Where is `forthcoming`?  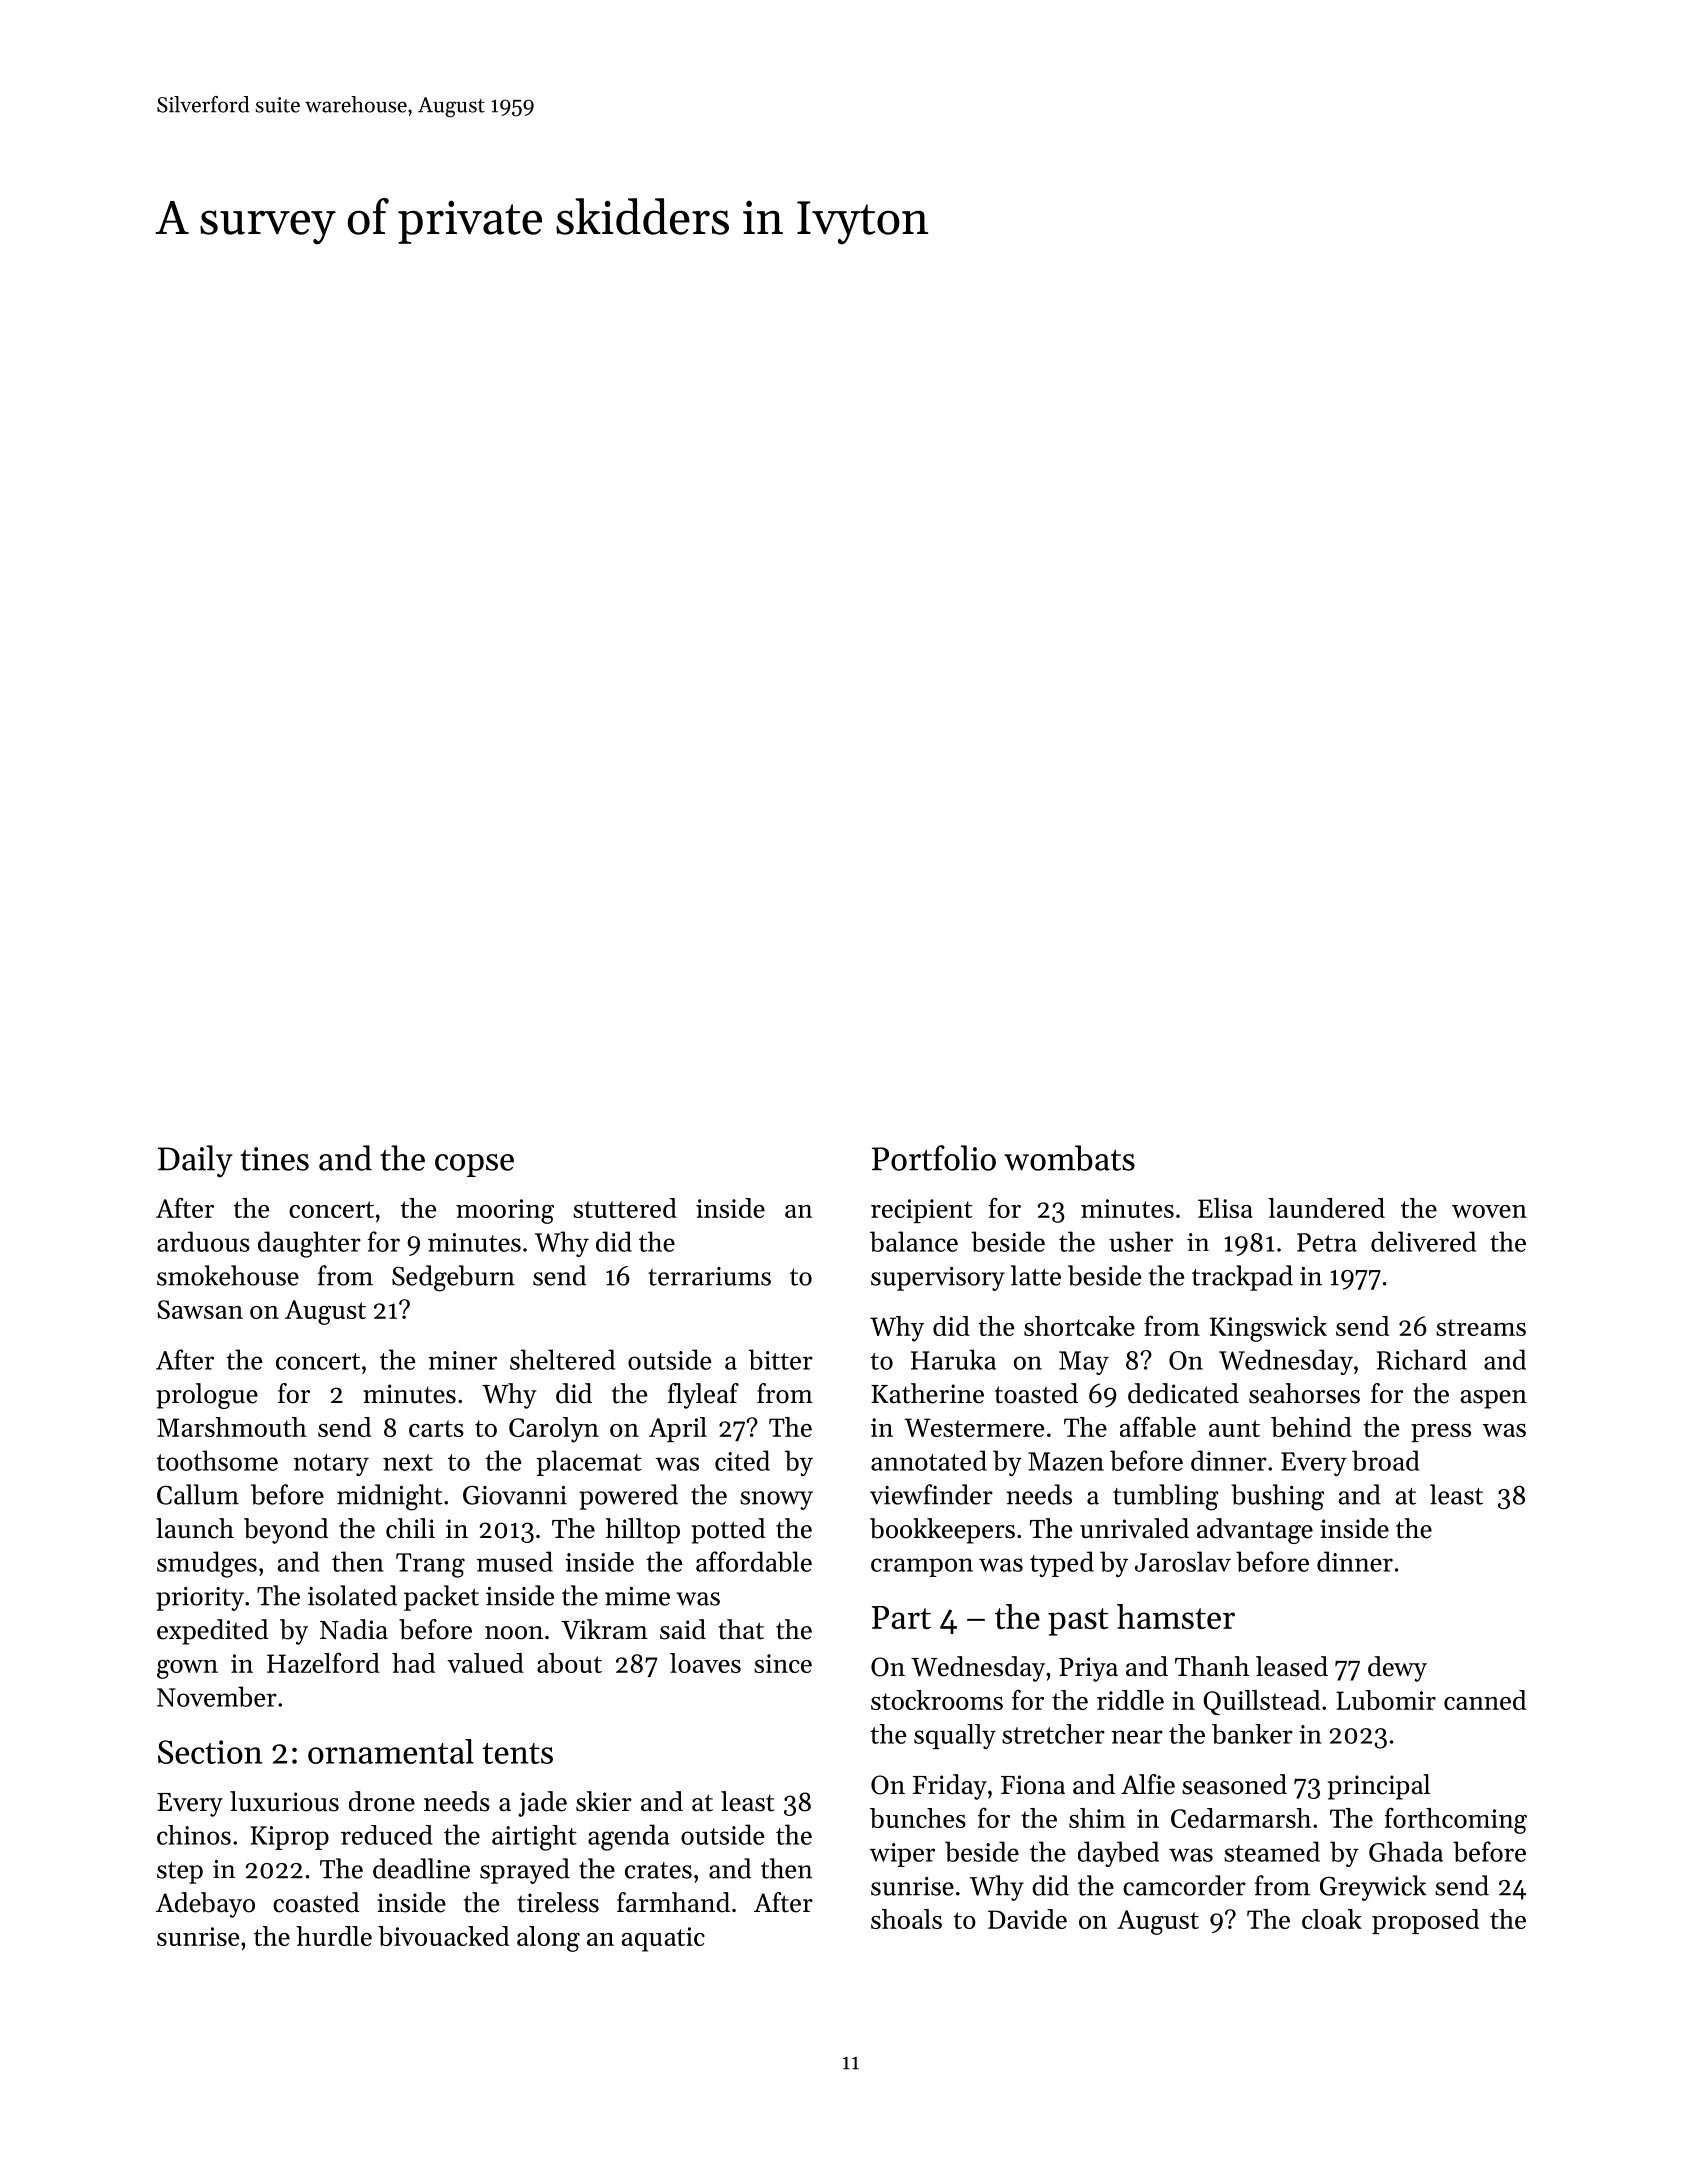
forthcoming is located at coordinates (1456, 1820).
